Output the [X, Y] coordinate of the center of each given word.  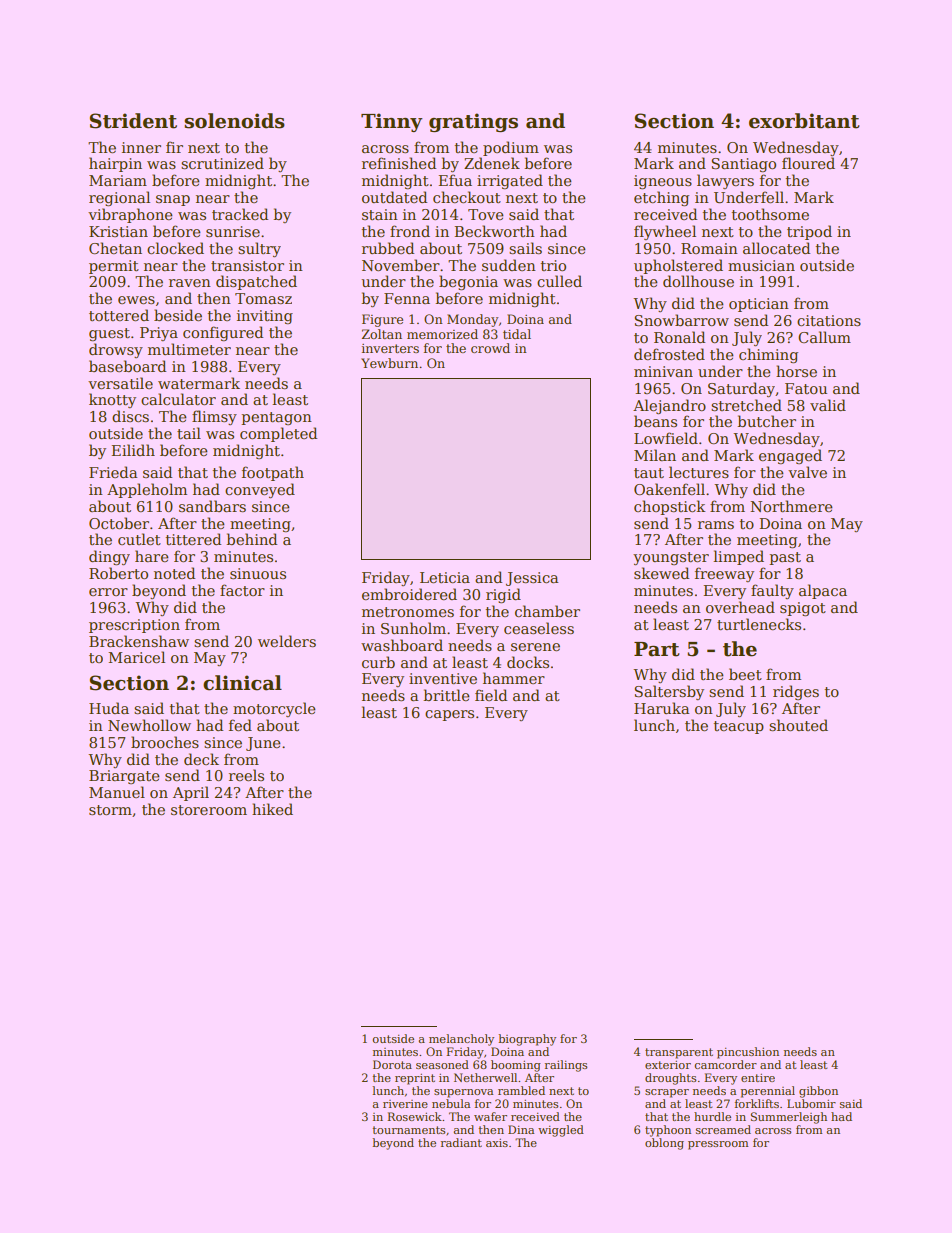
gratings [473, 122]
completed [278, 434]
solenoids [234, 121]
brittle [446, 695]
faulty [772, 591]
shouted [798, 725]
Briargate [124, 777]
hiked [272, 809]
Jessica [532, 579]
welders [287, 641]
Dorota [392, 1064]
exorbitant [804, 121]
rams [716, 525]
